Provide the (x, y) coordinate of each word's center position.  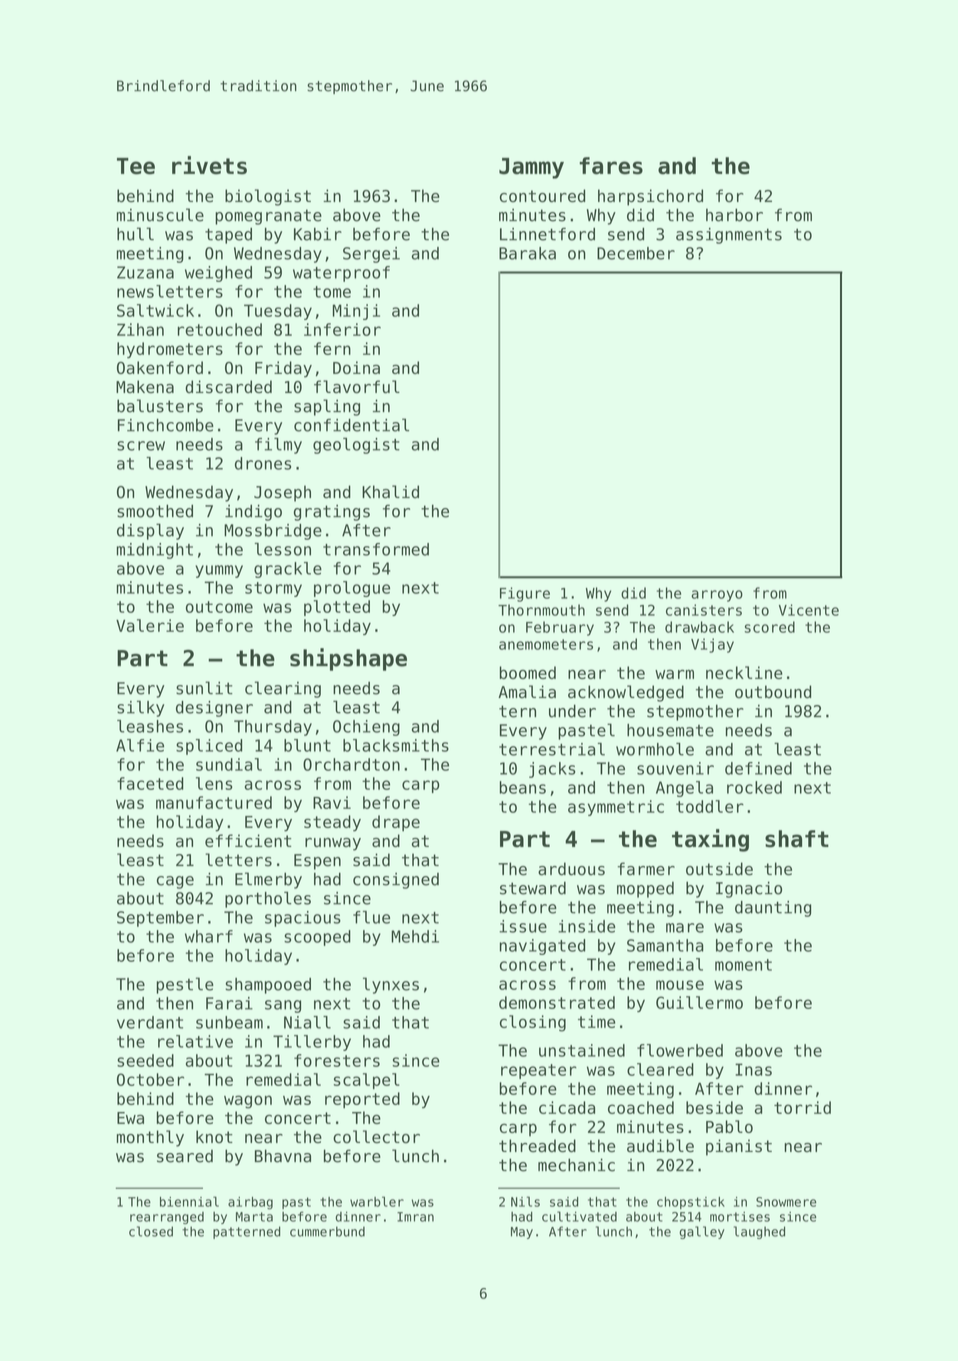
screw (141, 446)
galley (702, 1232)
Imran (415, 1217)
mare (685, 928)
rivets (209, 165)
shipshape (348, 659)
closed (151, 1231)
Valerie (150, 625)
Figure (525, 594)
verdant (150, 1022)
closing (533, 1023)
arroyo (717, 596)
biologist (268, 197)
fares (611, 166)
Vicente (809, 610)
